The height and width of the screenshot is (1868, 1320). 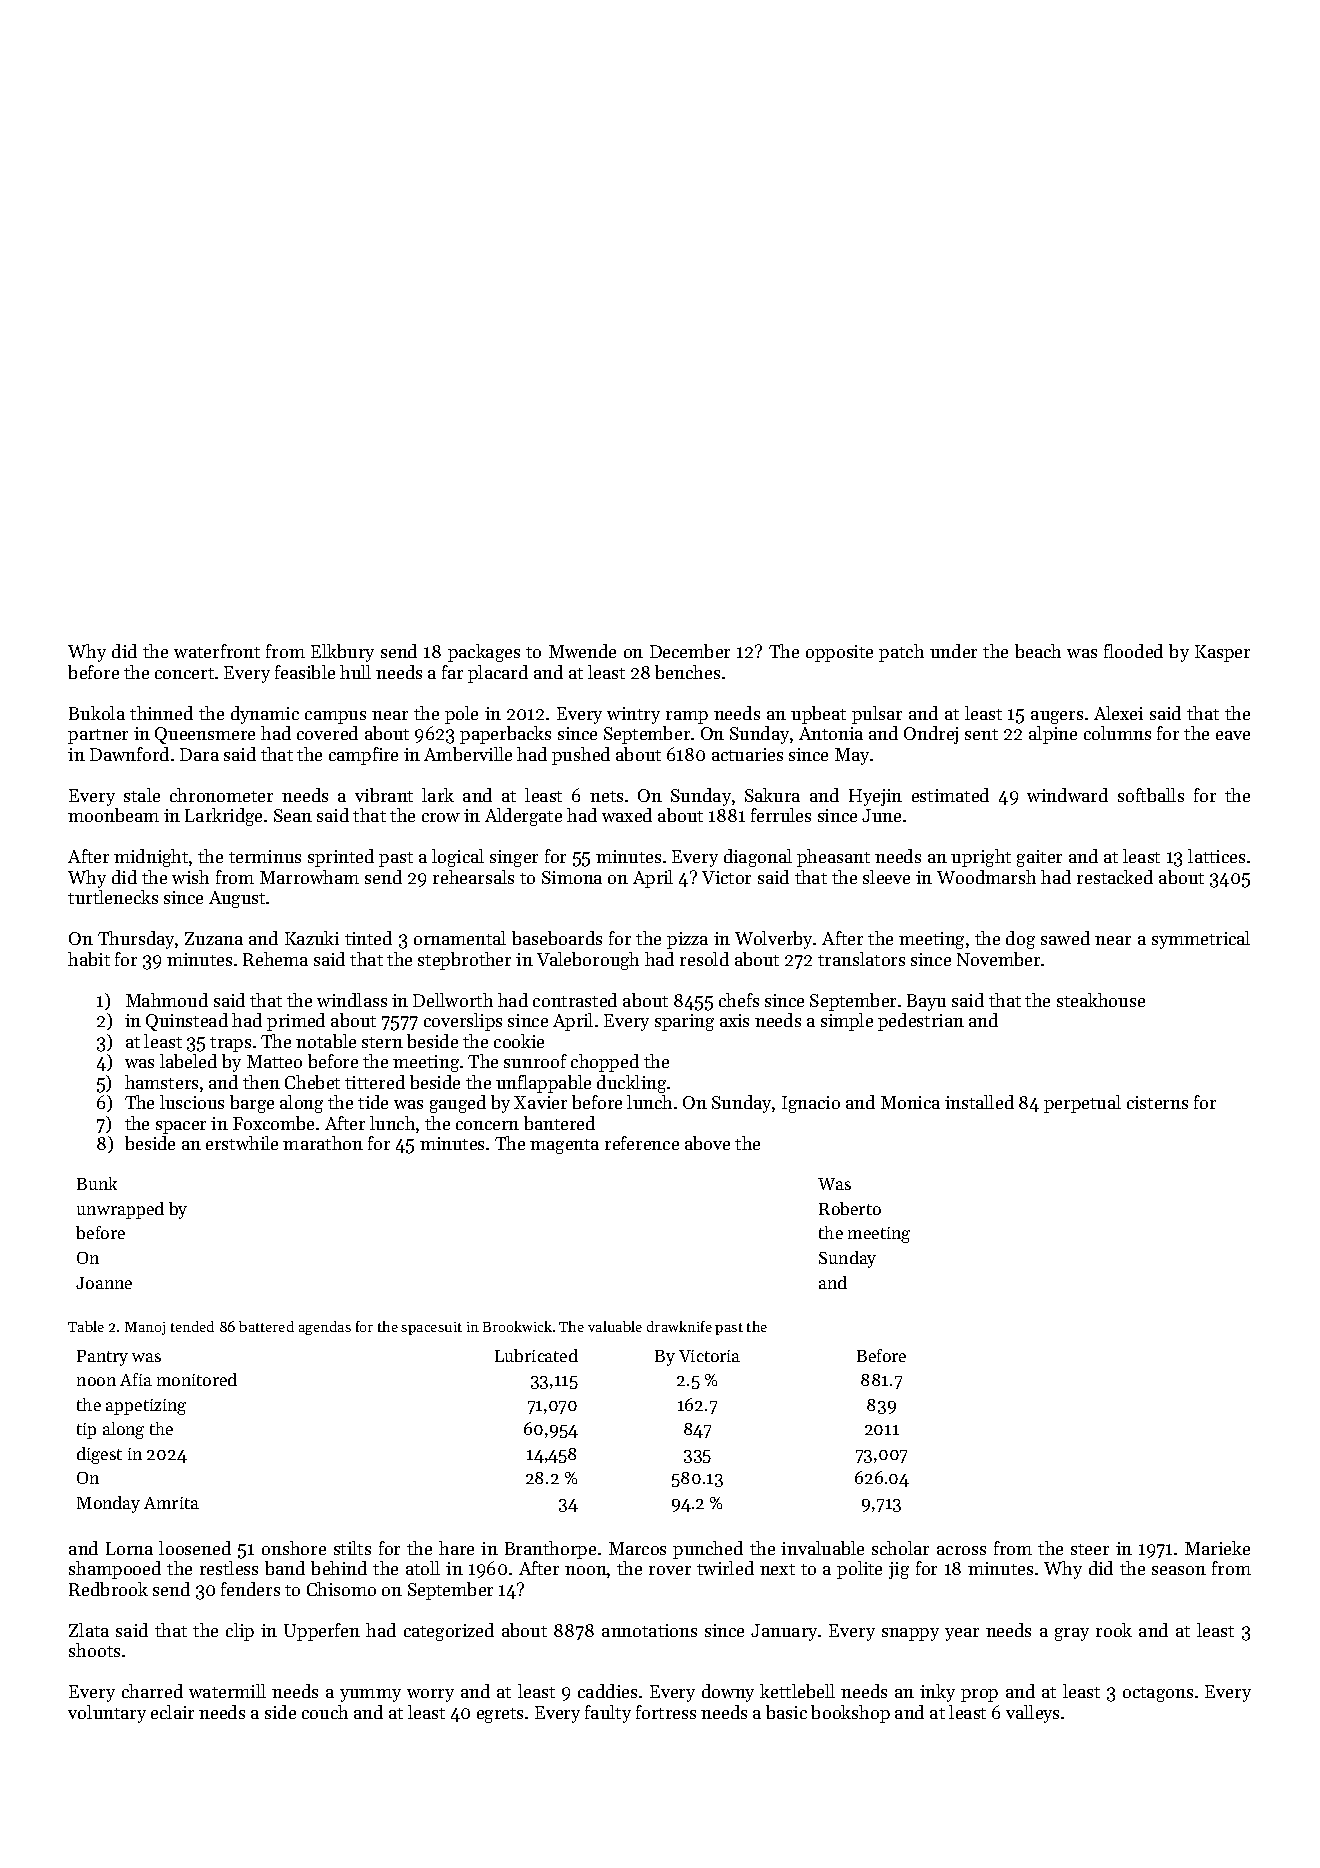 What do you see at coordinates (171, 1503) in the screenshot?
I see `Amrita` at bounding box center [171, 1503].
